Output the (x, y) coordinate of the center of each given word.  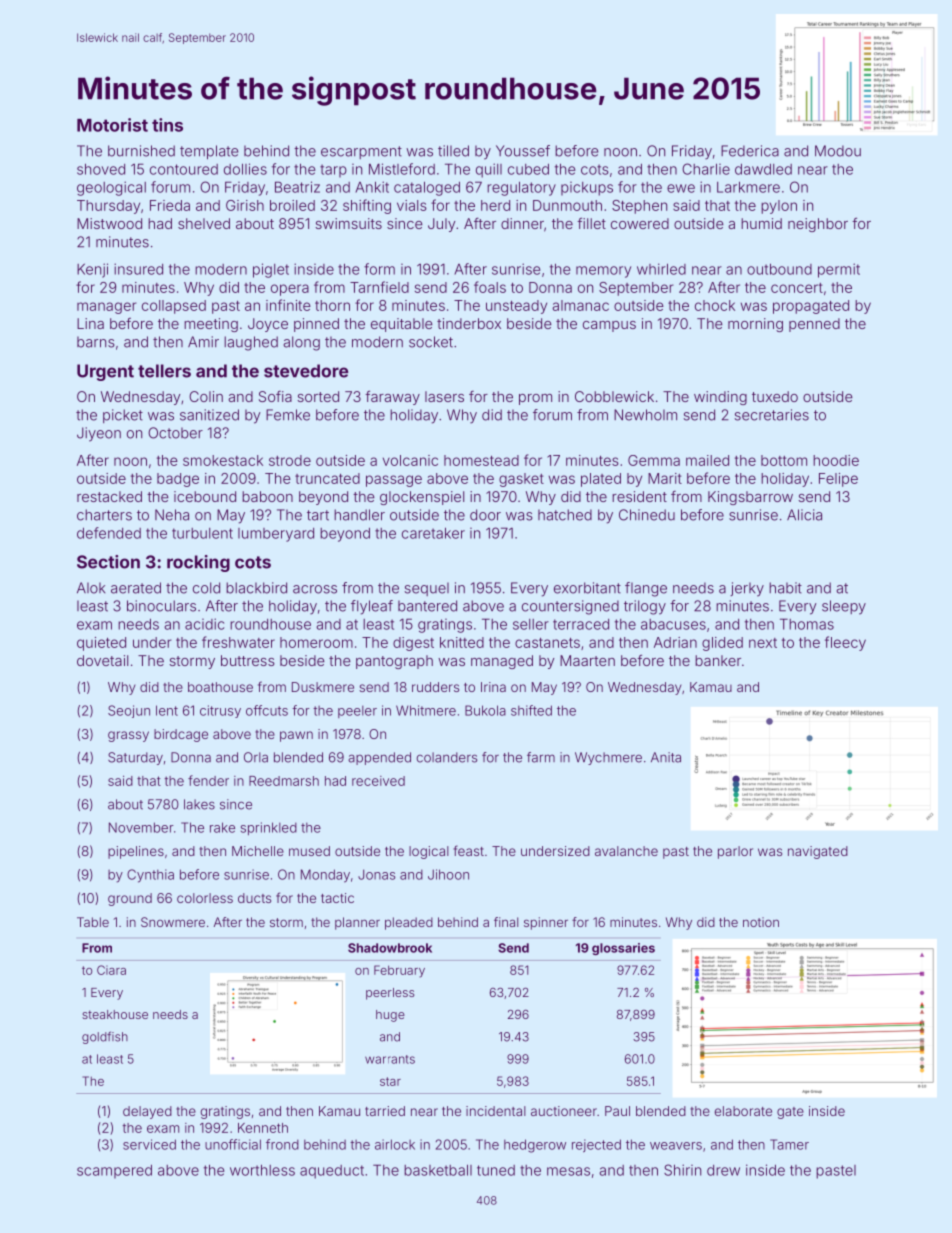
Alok (91, 588)
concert (797, 288)
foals (490, 287)
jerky (747, 589)
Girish (245, 205)
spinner (546, 923)
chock (715, 305)
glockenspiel (422, 498)
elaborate (743, 1111)
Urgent (105, 372)
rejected (596, 1145)
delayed (147, 1112)
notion (761, 922)
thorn (332, 305)
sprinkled (269, 828)
